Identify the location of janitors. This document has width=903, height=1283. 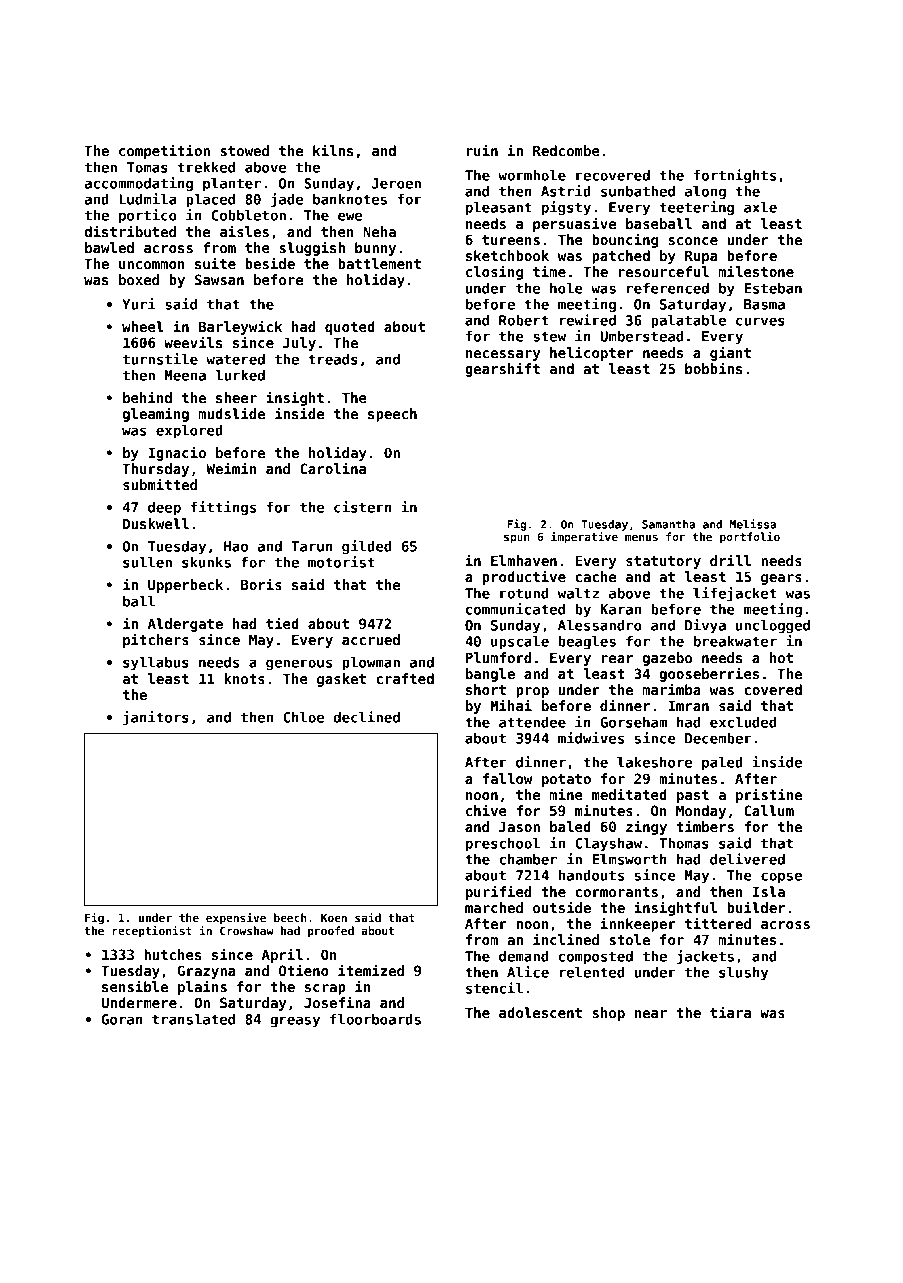
(156, 718).
